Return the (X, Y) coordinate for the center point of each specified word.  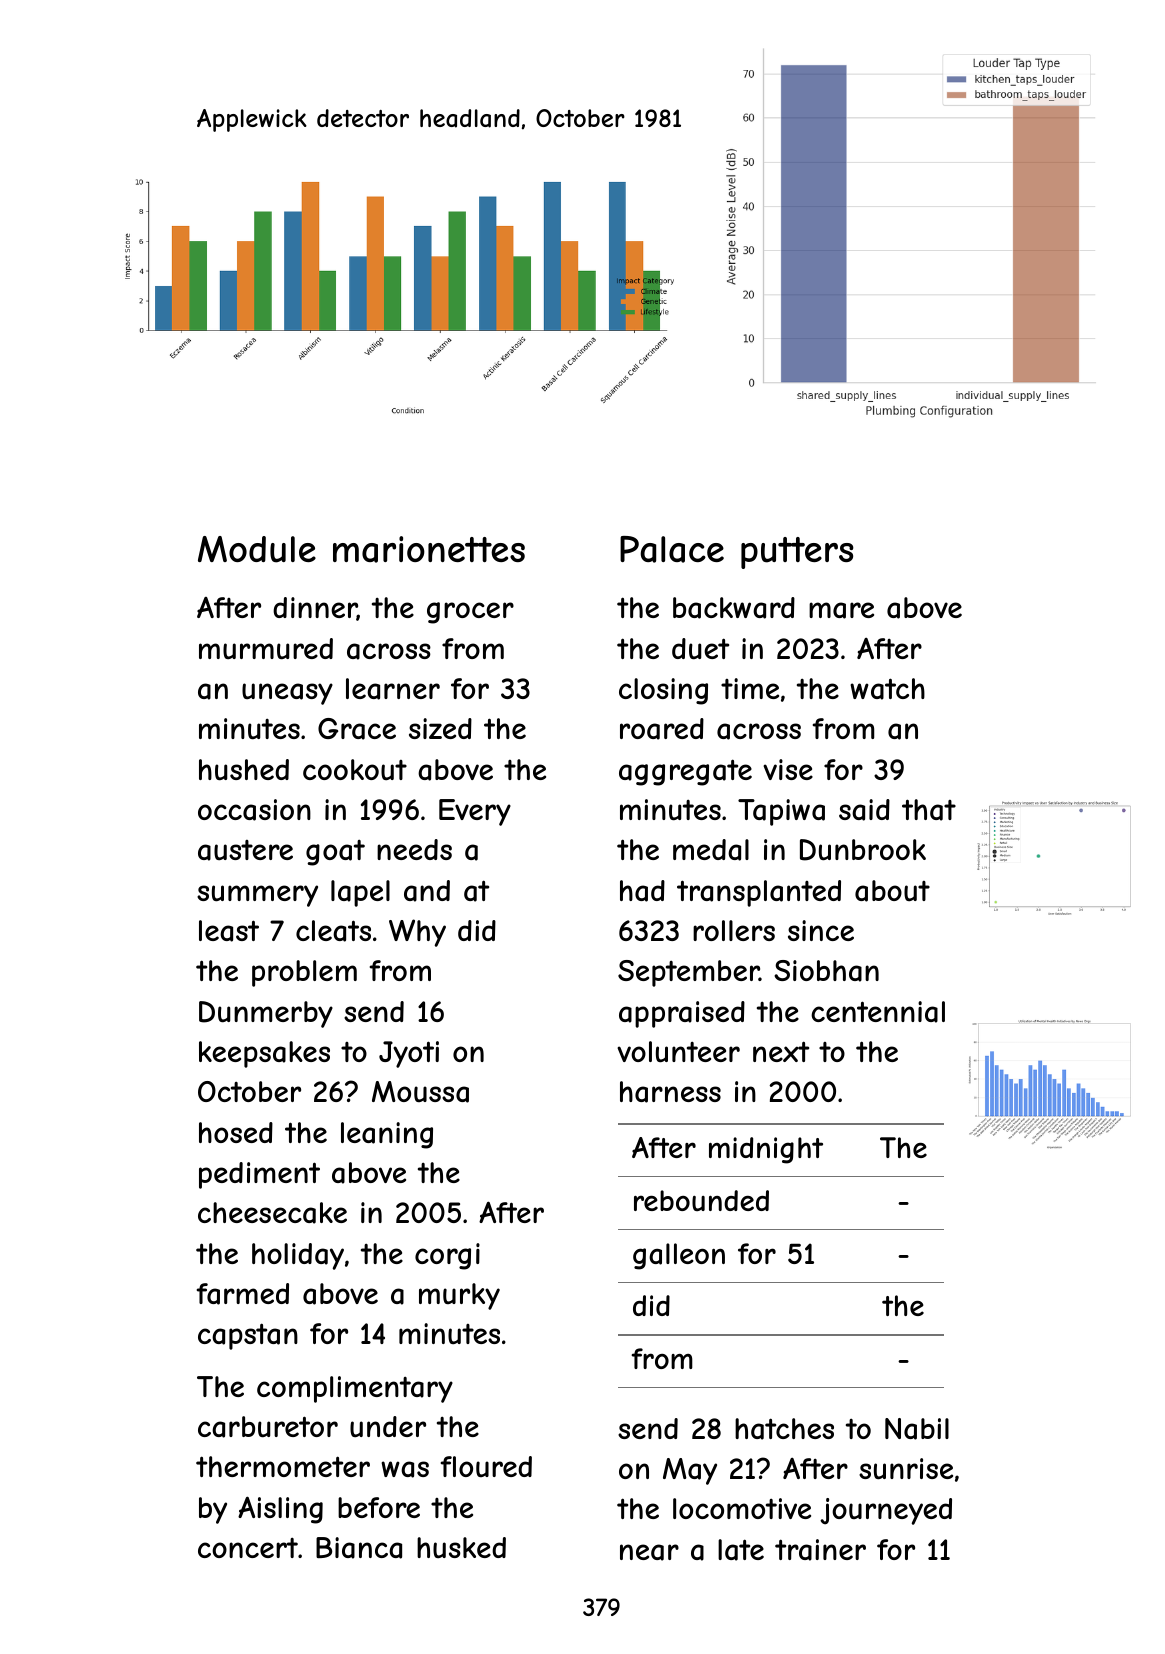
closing (663, 691)
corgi (447, 1256)
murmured (266, 648)
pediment (259, 1175)
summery (257, 896)
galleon (679, 1256)
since (821, 930)
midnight (766, 1150)
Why (417, 933)
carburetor (268, 1427)
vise (788, 769)
